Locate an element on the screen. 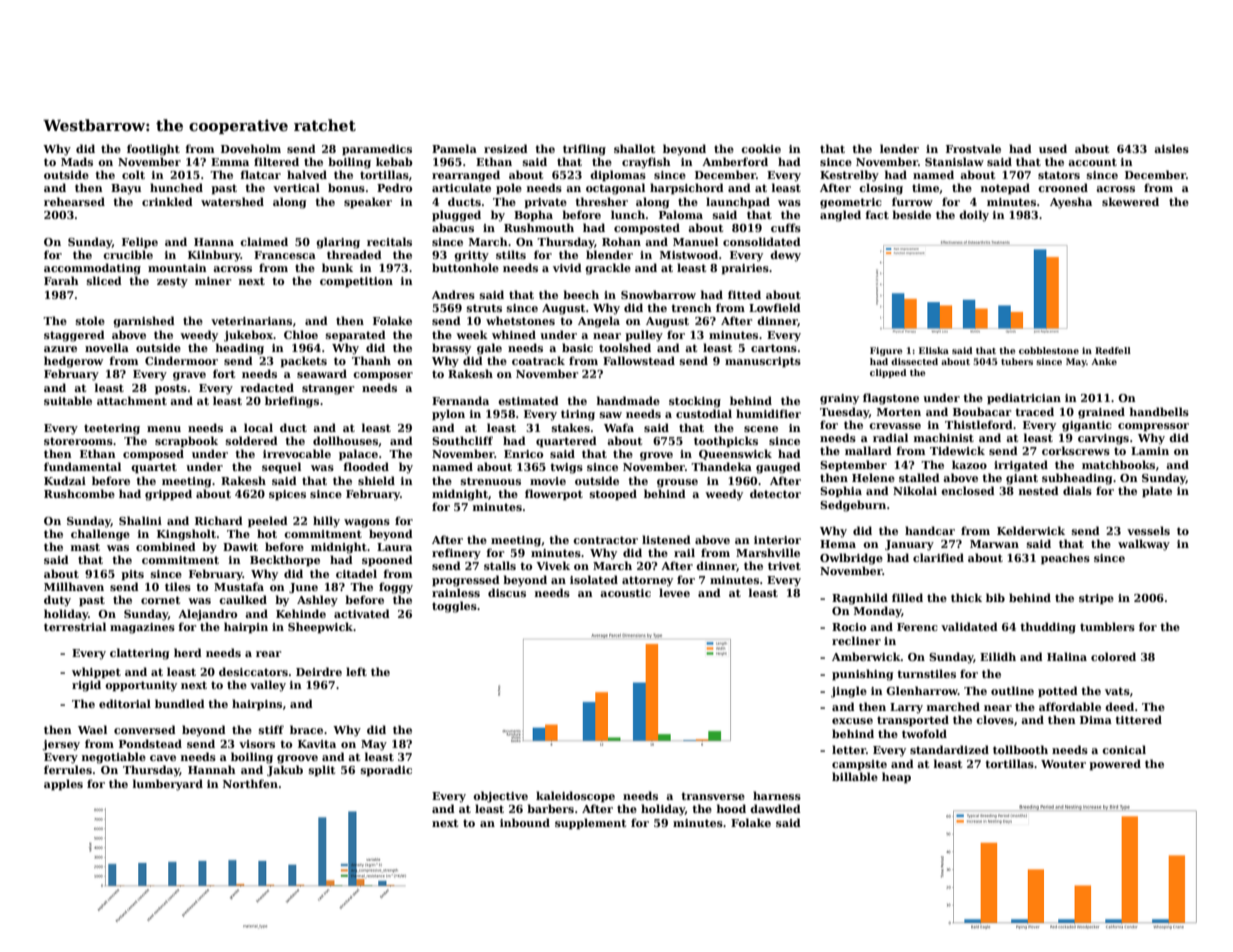 The height and width of the screenshot is (952, 1233). Rushcombe is located at coordinates (79, 493).
